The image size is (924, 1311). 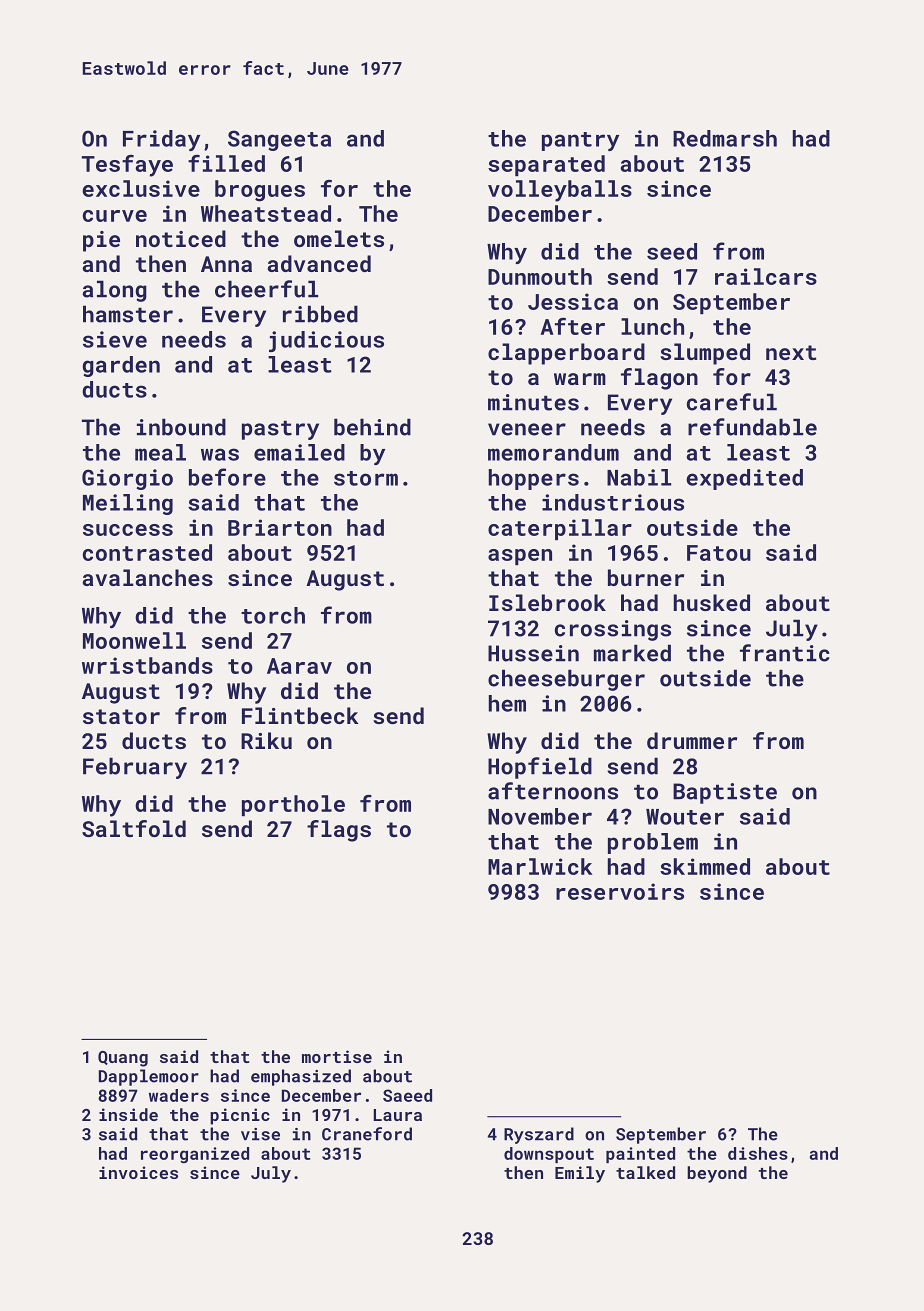 What do you see at coordinates (580, 141) in the screenshot?
I see `pantry` at bounding box center [580, 141].
